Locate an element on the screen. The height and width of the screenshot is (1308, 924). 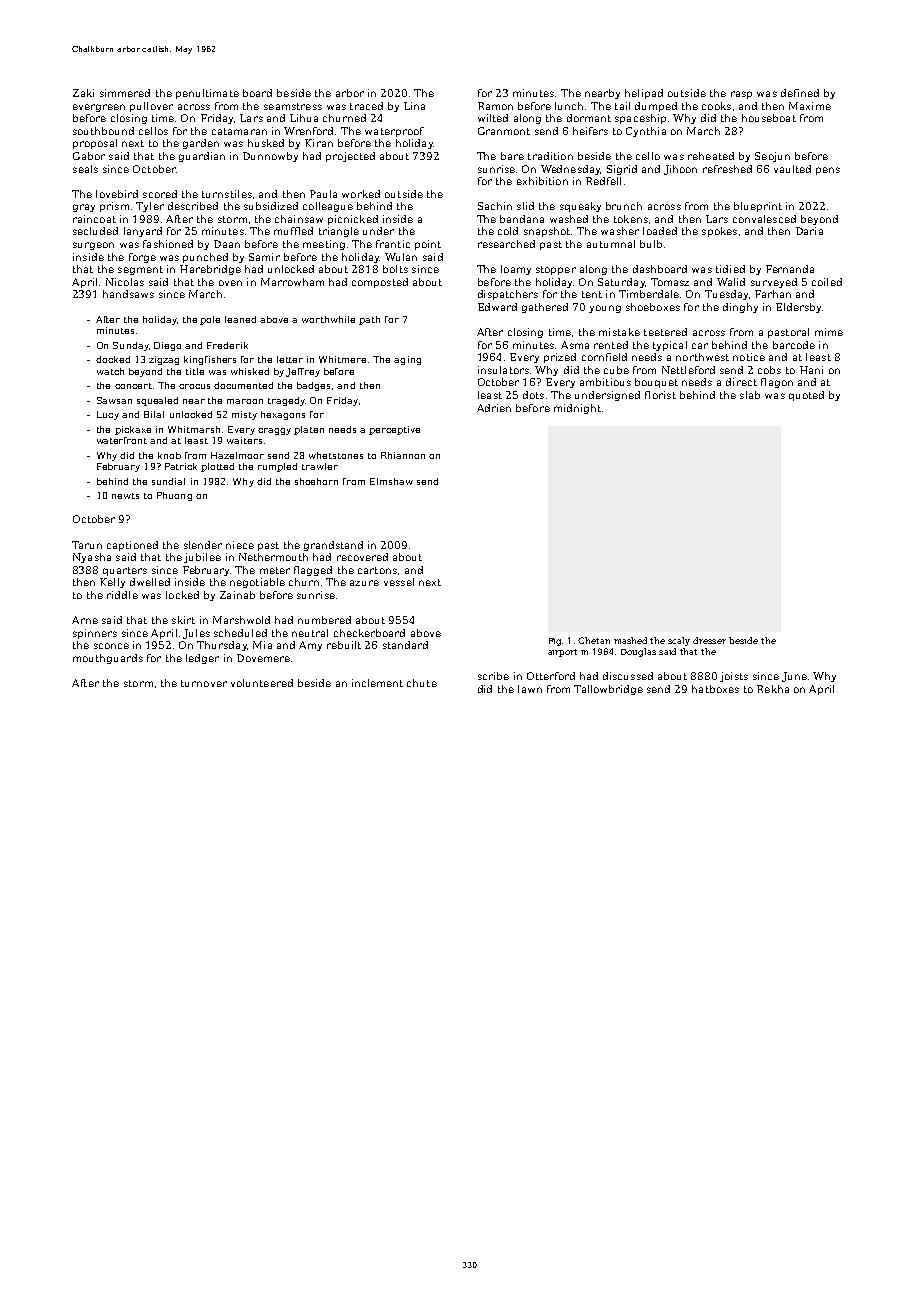
lawn is located at coordinates (530, 689).
